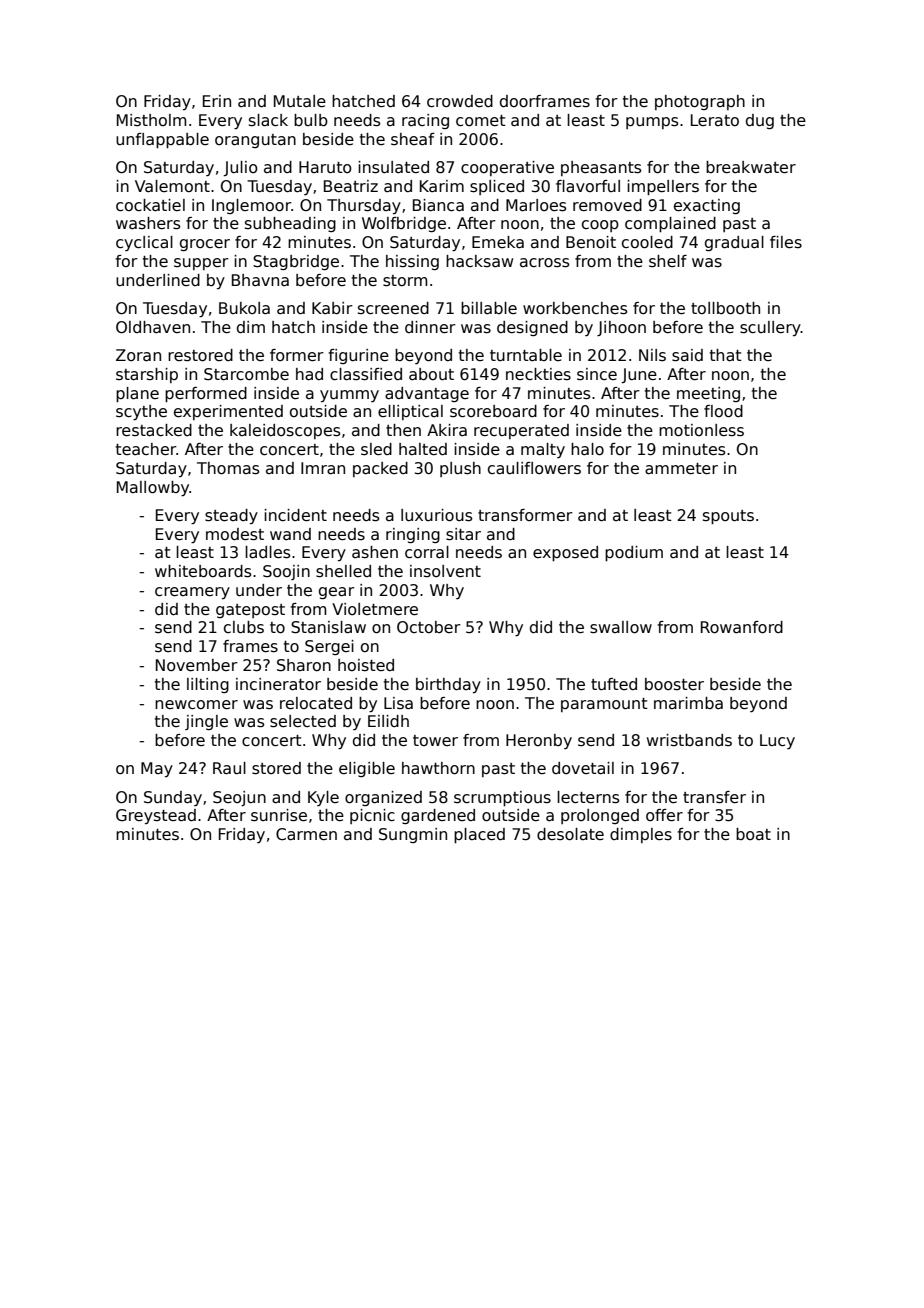  Describe the element at coordinates (393, 308) in the page. I see `screened` at that location.
